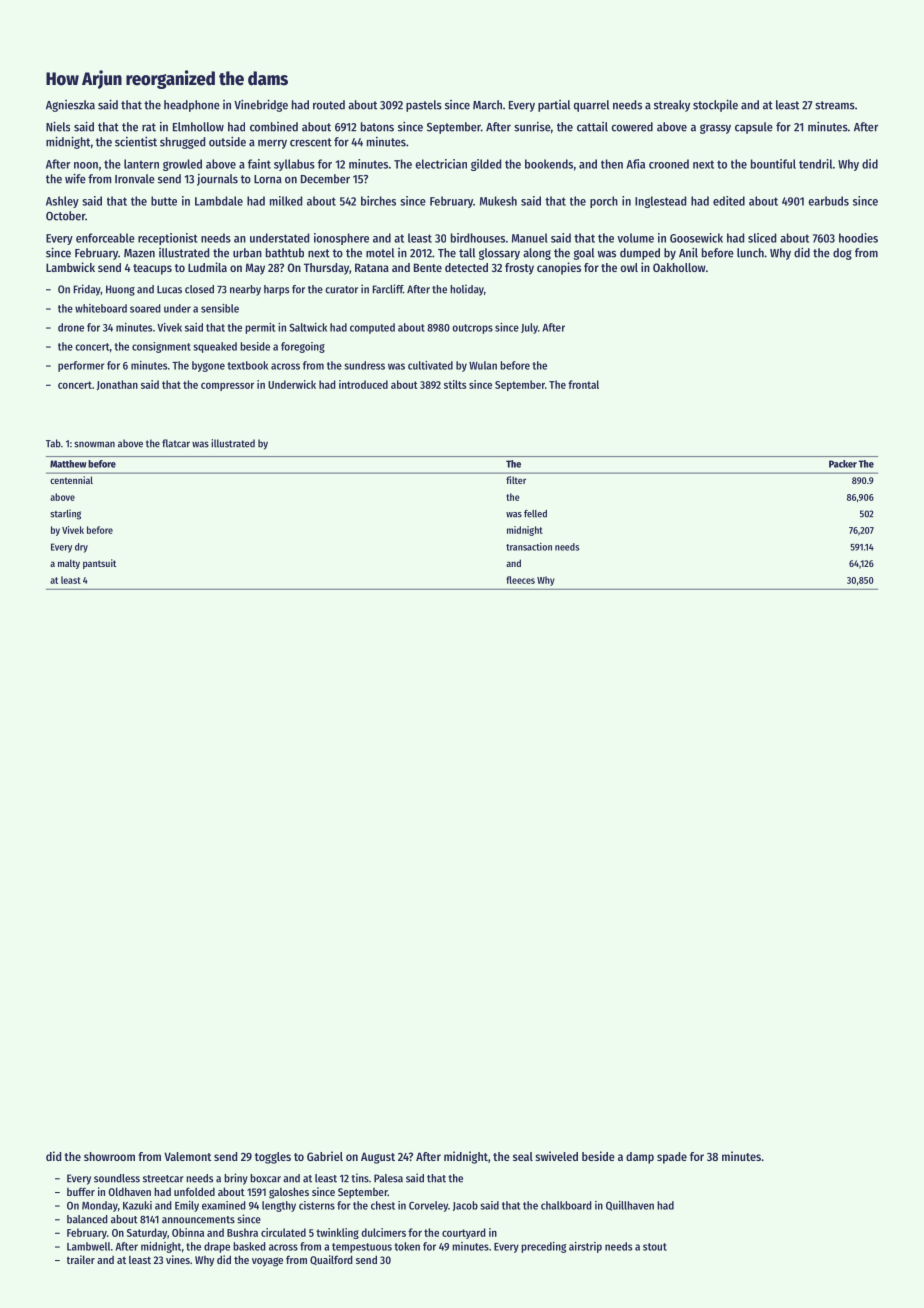  What do you see at coordinates (187, 1156) in the screenshot?
I see `Valemont` at bounding box center [187, 1156].
